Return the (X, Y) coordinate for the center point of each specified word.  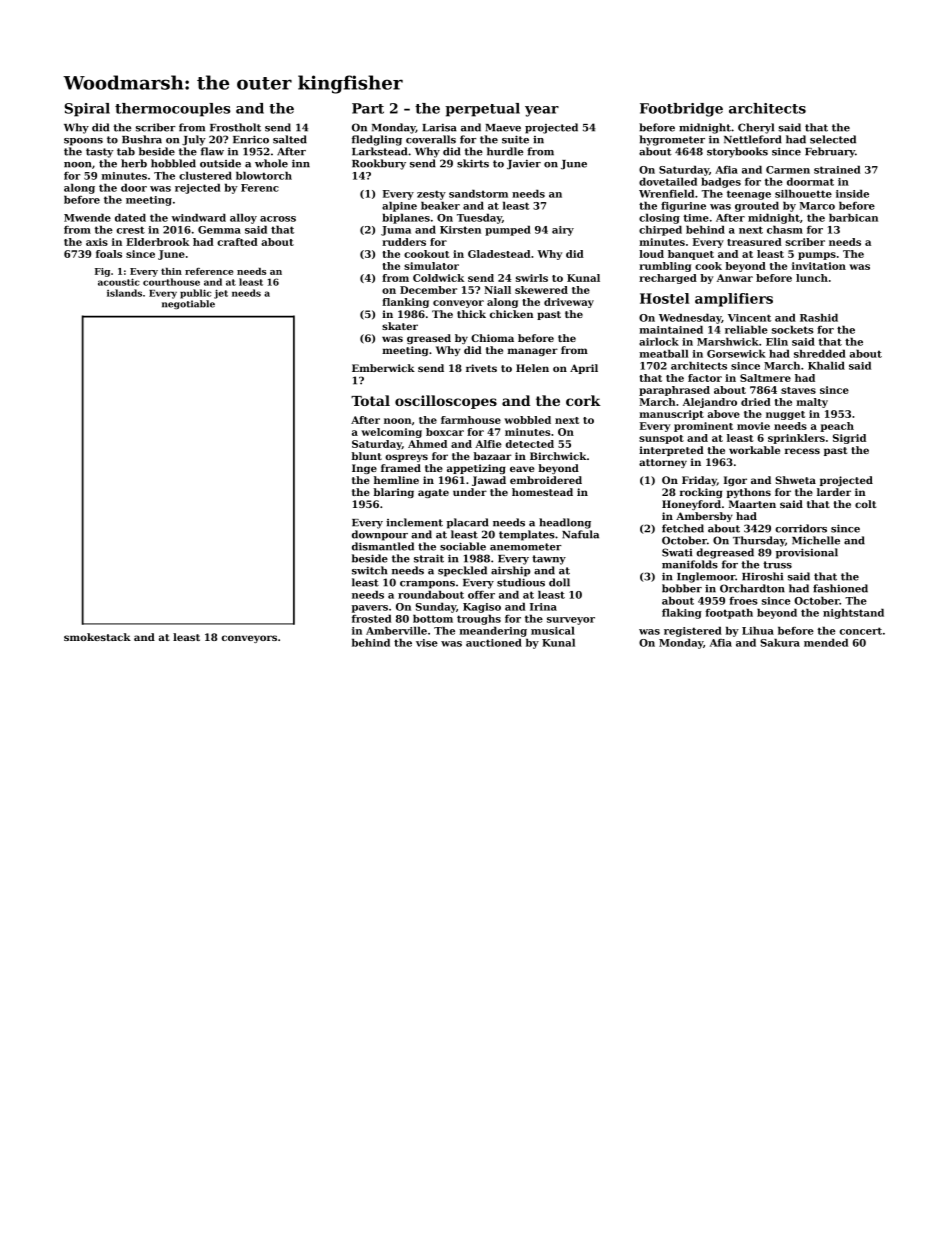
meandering (493, 632)
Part (368, 108)
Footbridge (681, 110)
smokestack (97, 637)
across (278, 219)
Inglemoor (706, 577)
